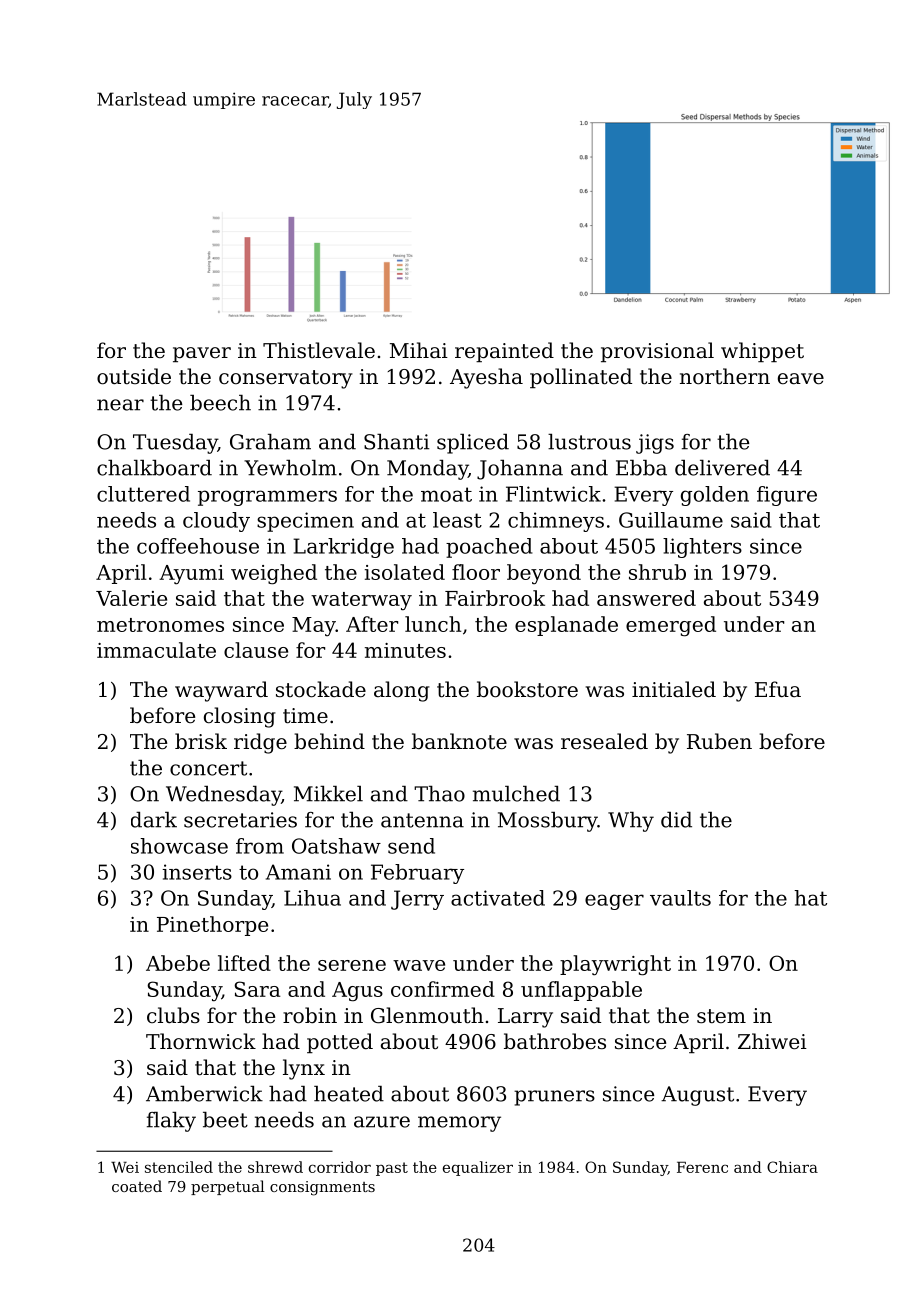 This screenshot has height=1311, width=924. I want to click on Pinethorpe, so click(212, 926).
